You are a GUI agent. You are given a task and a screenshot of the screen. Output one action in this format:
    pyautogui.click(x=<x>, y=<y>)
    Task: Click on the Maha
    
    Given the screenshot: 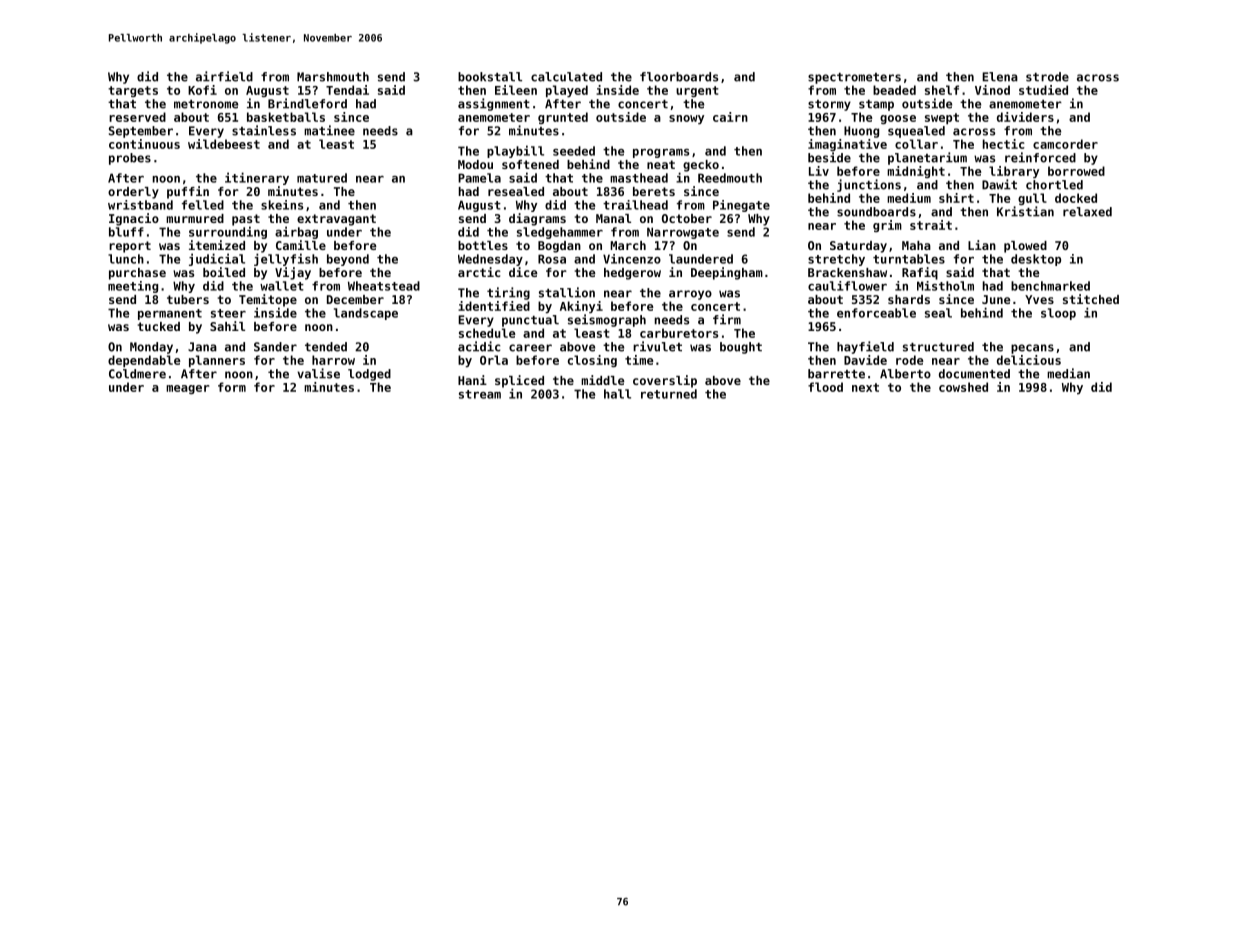 What is the action you would take?
    pyautogui.click(x=916, y=245)
